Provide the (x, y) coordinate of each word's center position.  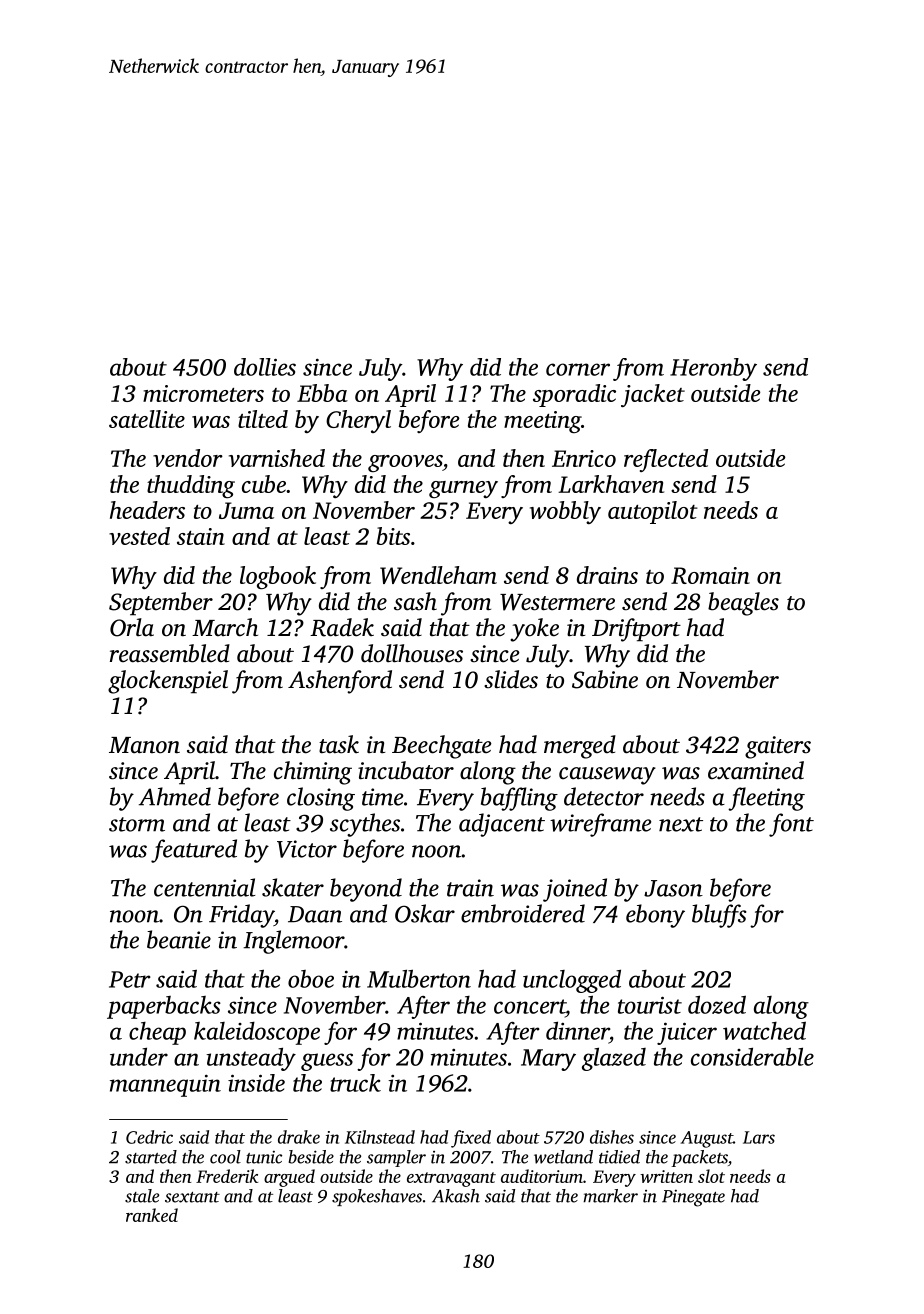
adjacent (502, 825)
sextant (192, 1197)
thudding (191, 486)
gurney (463, 489)
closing (321, 799)
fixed (471, 1139)
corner (578, 369)
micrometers (203, 393)
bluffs (719, 916)
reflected (666, 460)
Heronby (713, 369)
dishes (612, 1137)
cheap (157, 1033)
